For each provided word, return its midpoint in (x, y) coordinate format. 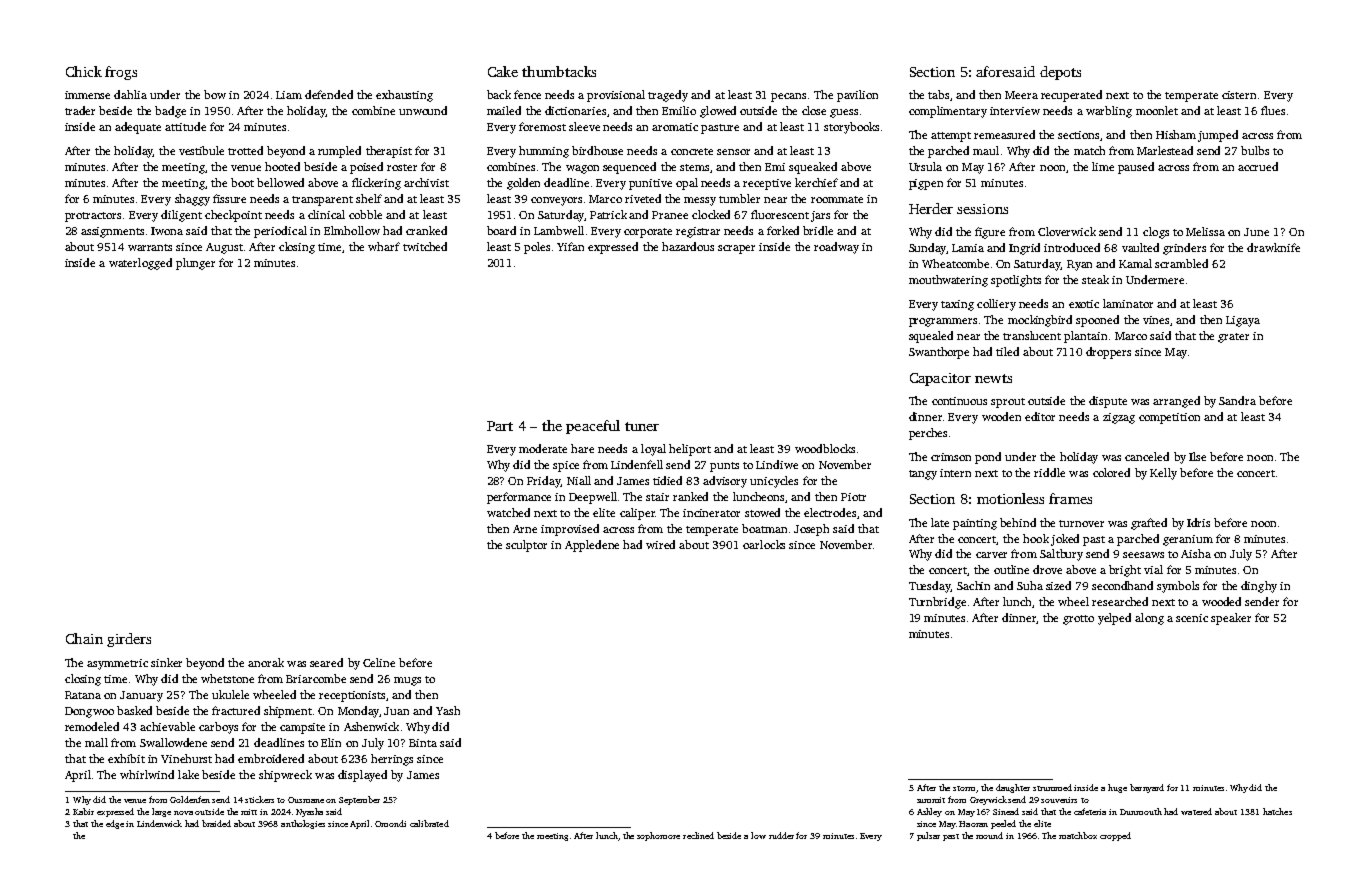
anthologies (303, 824)
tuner (642, 426)
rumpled (339, 152)
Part (500, 426)
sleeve (584, 126)
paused (1136, 168)
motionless (1010, 498)
